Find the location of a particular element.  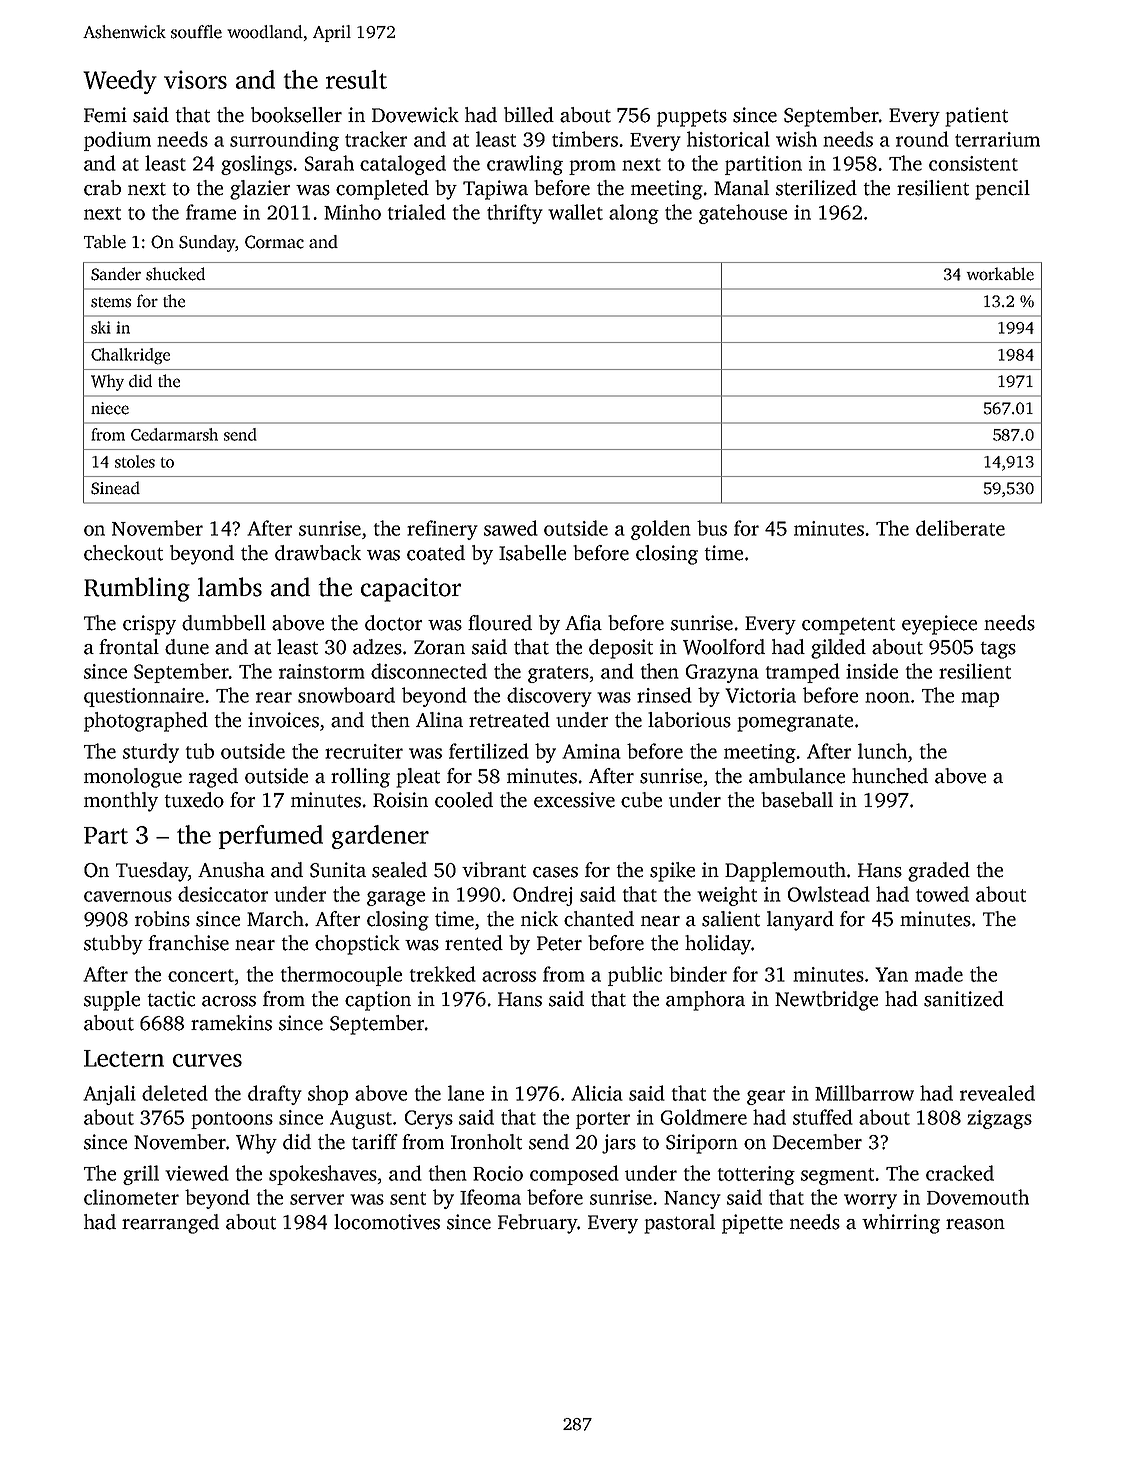

sawed is located at coordinates (511, 528).
